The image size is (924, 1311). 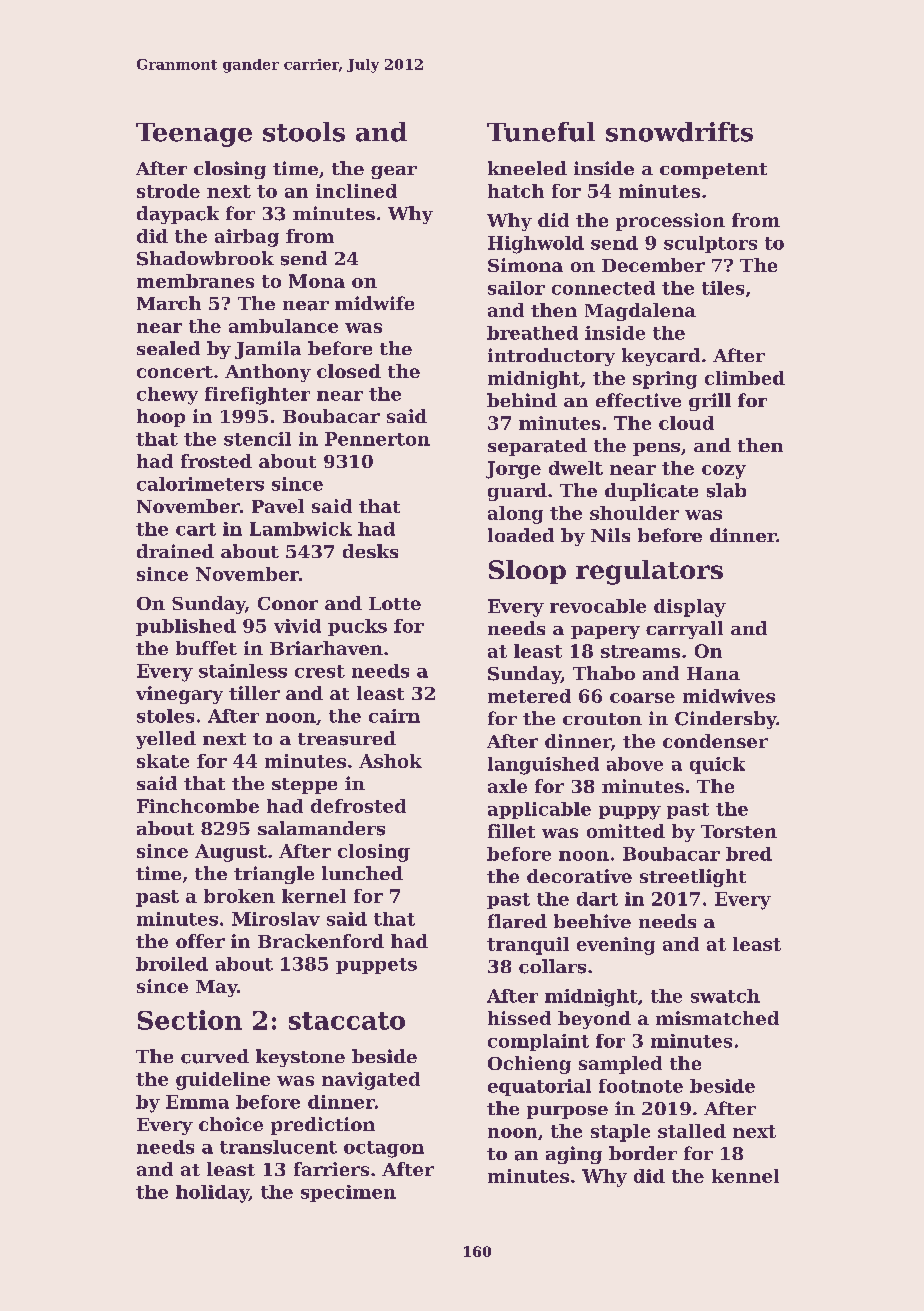 What do you see at coordinates (574, 1155) in the document?
I see `aging` at bounding box center [574, 1155].
